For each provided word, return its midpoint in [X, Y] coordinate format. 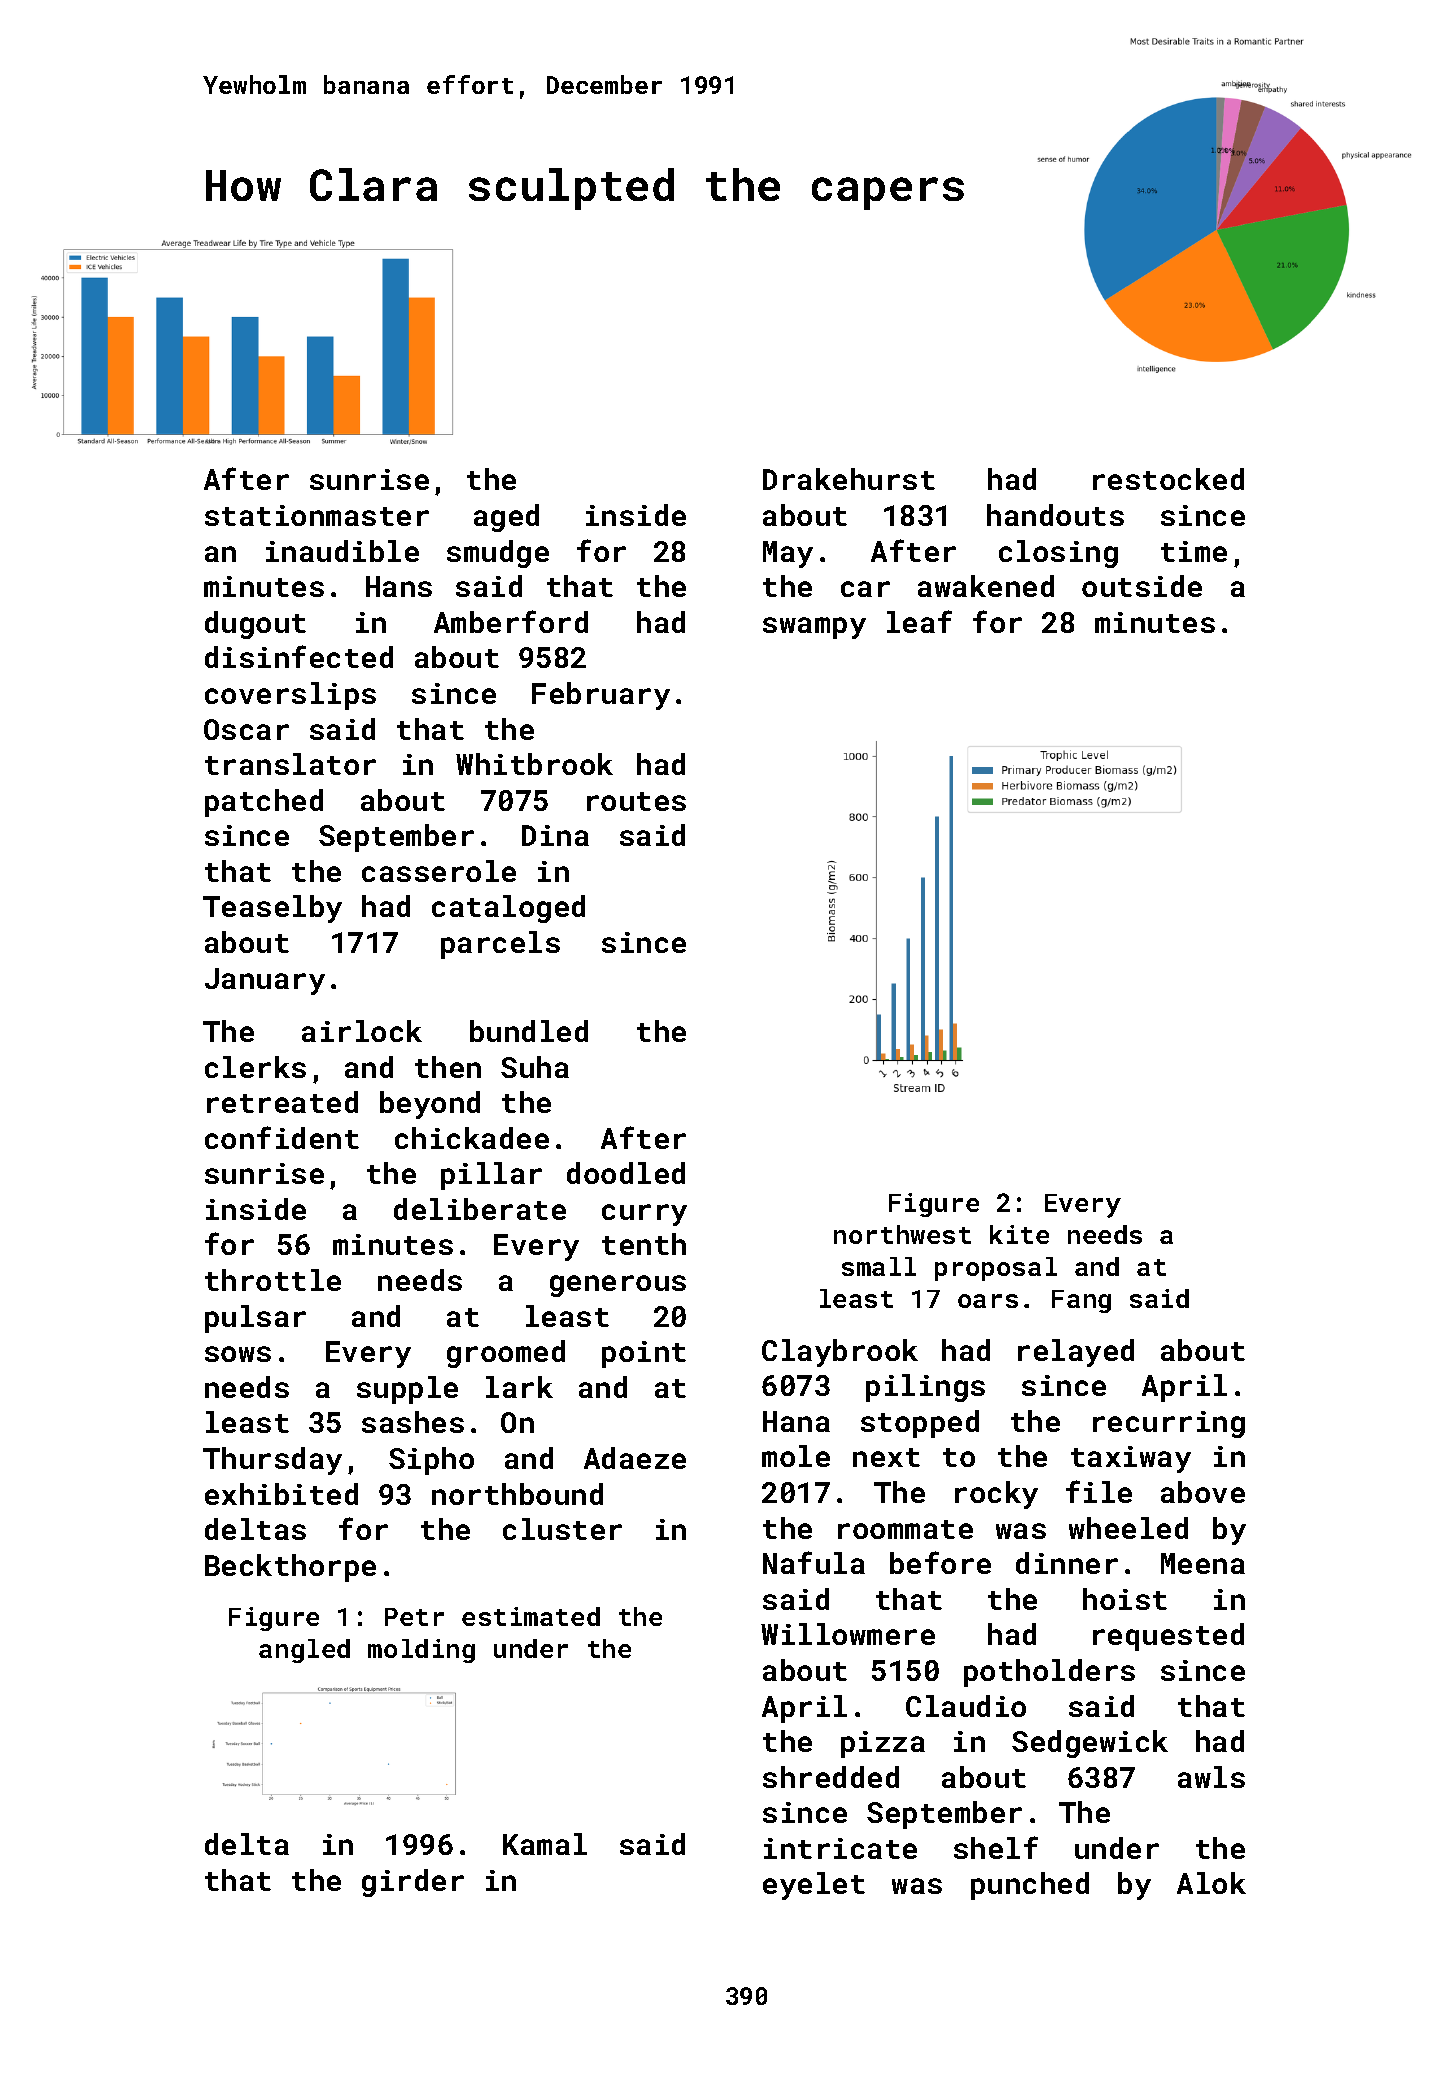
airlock [362, 1031]
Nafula [814, 1562]
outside [1142, 586]
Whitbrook [534, 764]
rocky [996, 1495]
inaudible [342, 551]
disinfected [299, 656]
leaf [919, 621]
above [1203, 1492]
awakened [986, 586]
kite [1019, 1234]
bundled [529, 1031]
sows [238, 1354]
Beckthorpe [290, 1568]
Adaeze [635, 1458]
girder [413, 1883]
